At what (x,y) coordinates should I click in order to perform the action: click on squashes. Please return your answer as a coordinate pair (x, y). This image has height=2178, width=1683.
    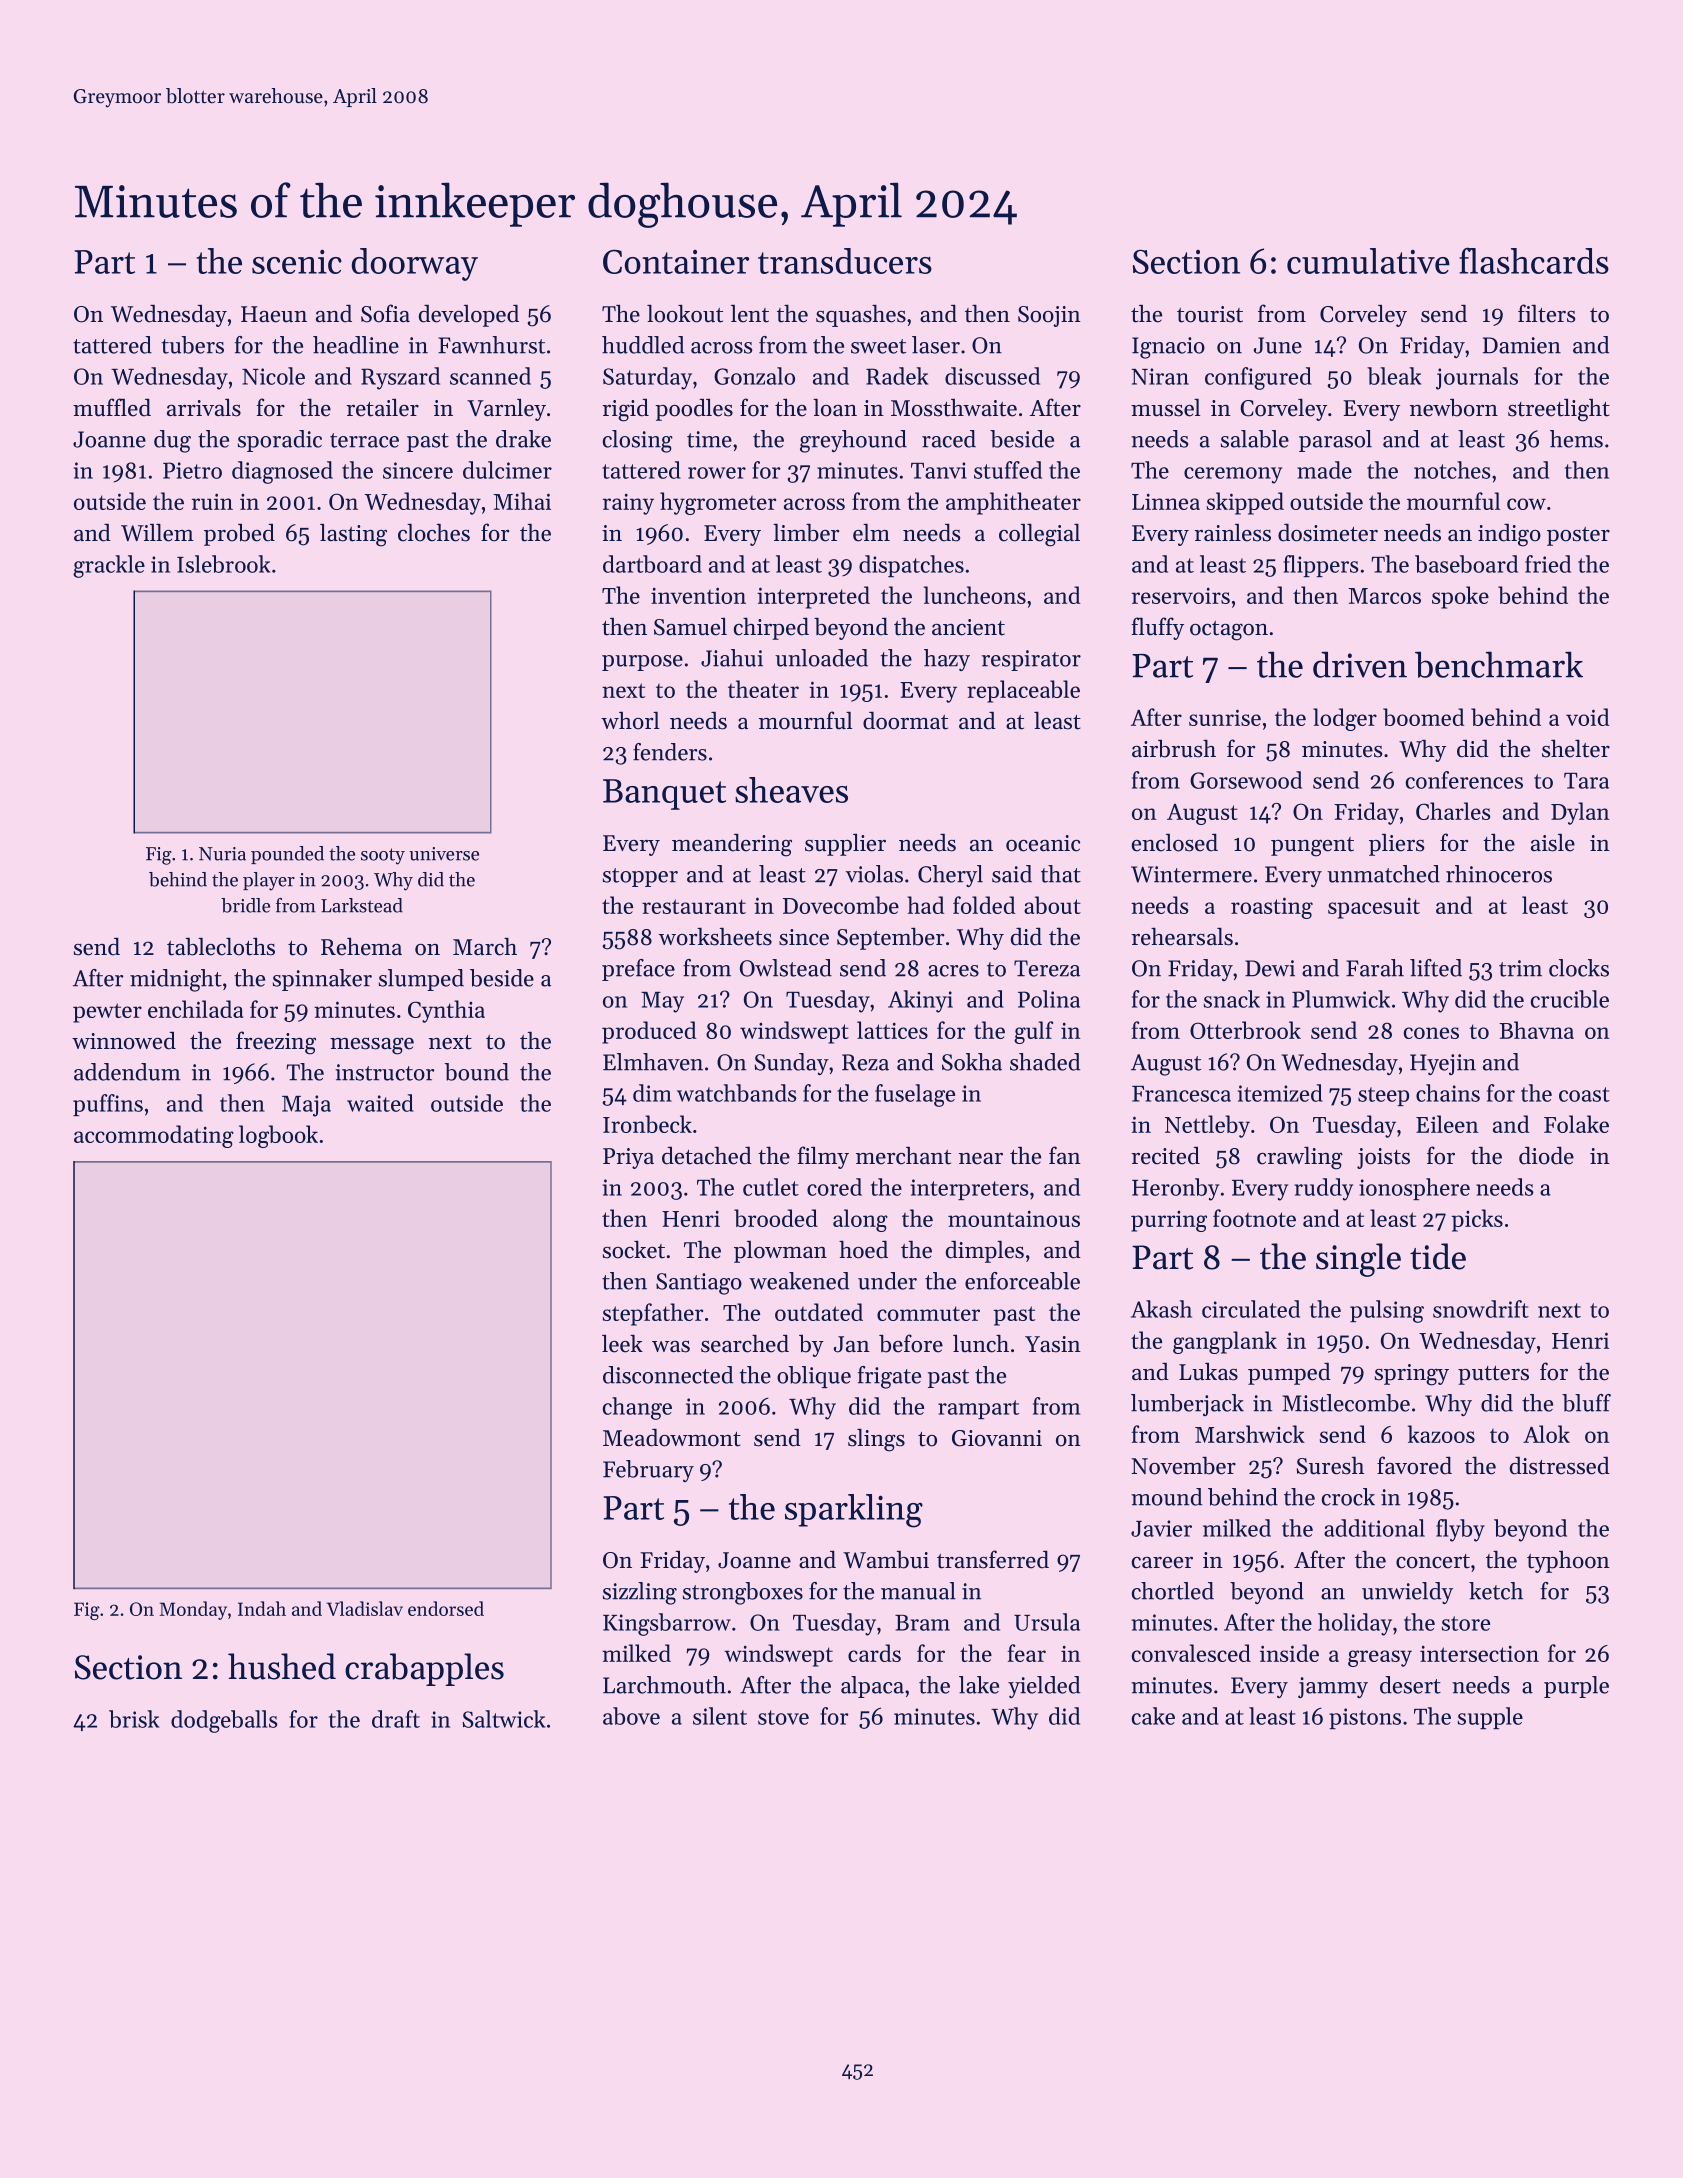
    Looking at the image, I should click on (861, 315).
